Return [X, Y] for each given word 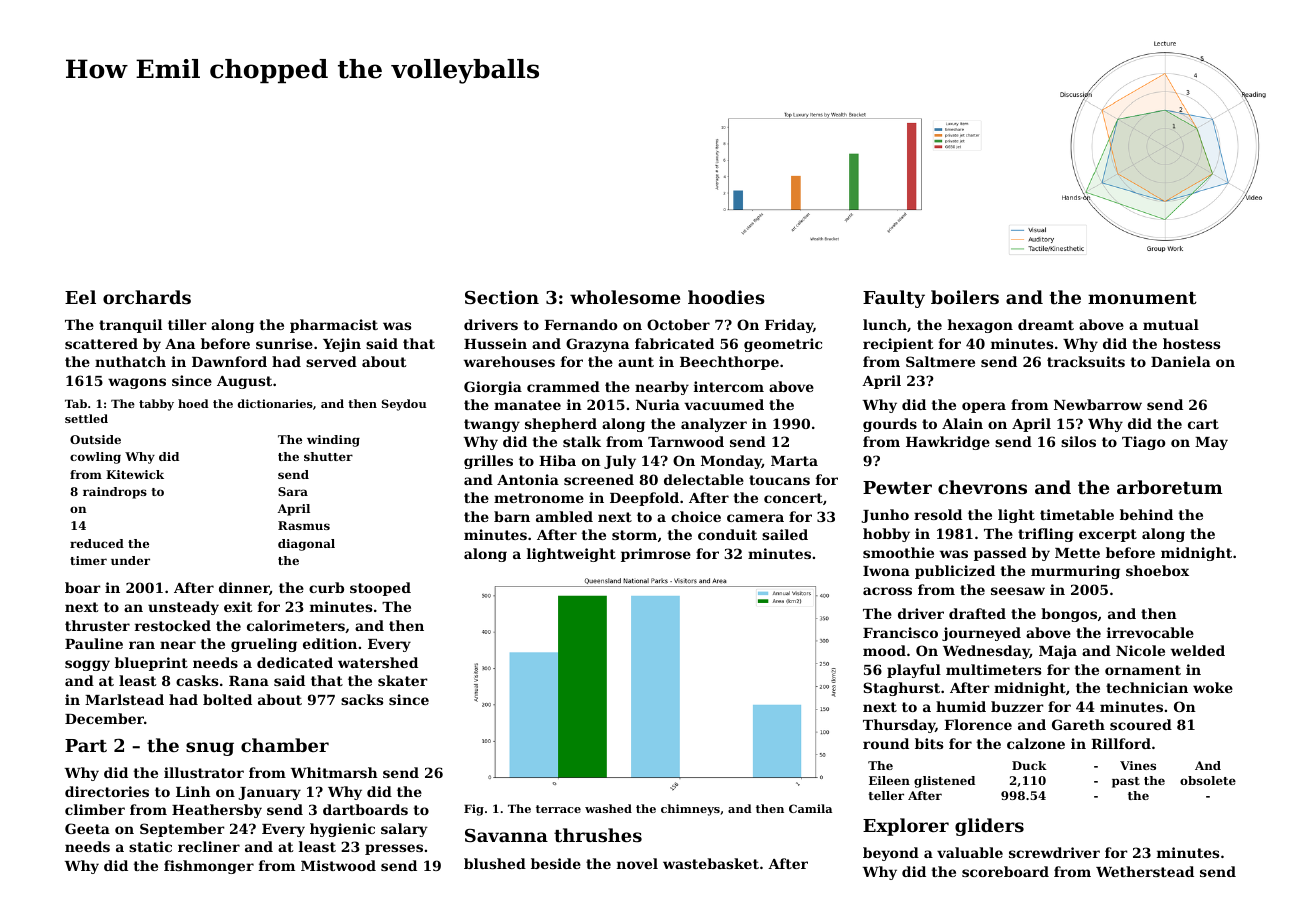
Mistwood [338, 865]
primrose [656, 555]
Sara [293, 491]
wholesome [625, 297]
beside [556, 863]
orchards [147, 297]
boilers [965, 297]
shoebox [1157, 570]
